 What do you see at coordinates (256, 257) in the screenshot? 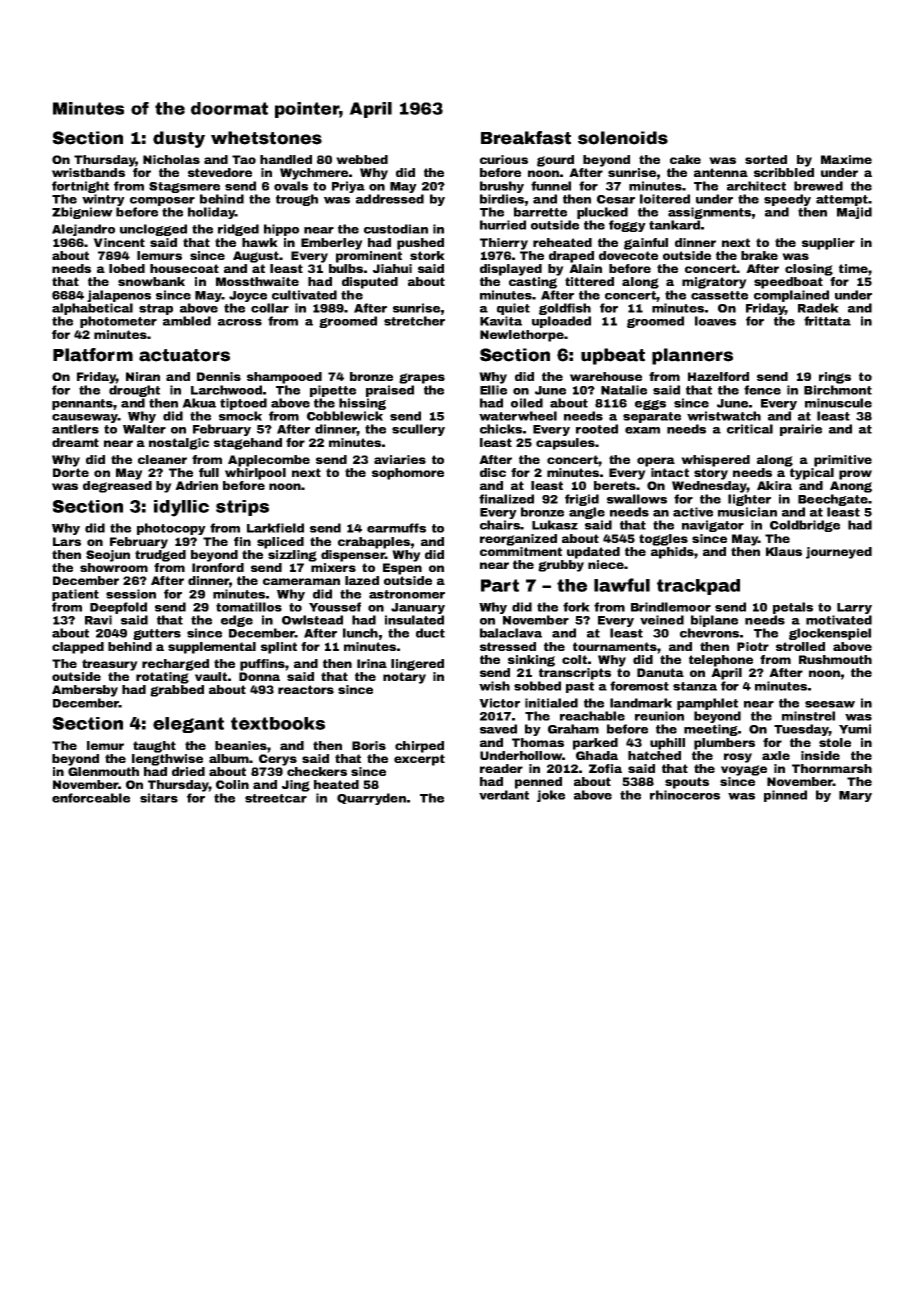
I see `August` at bounding box center [256, 257].
